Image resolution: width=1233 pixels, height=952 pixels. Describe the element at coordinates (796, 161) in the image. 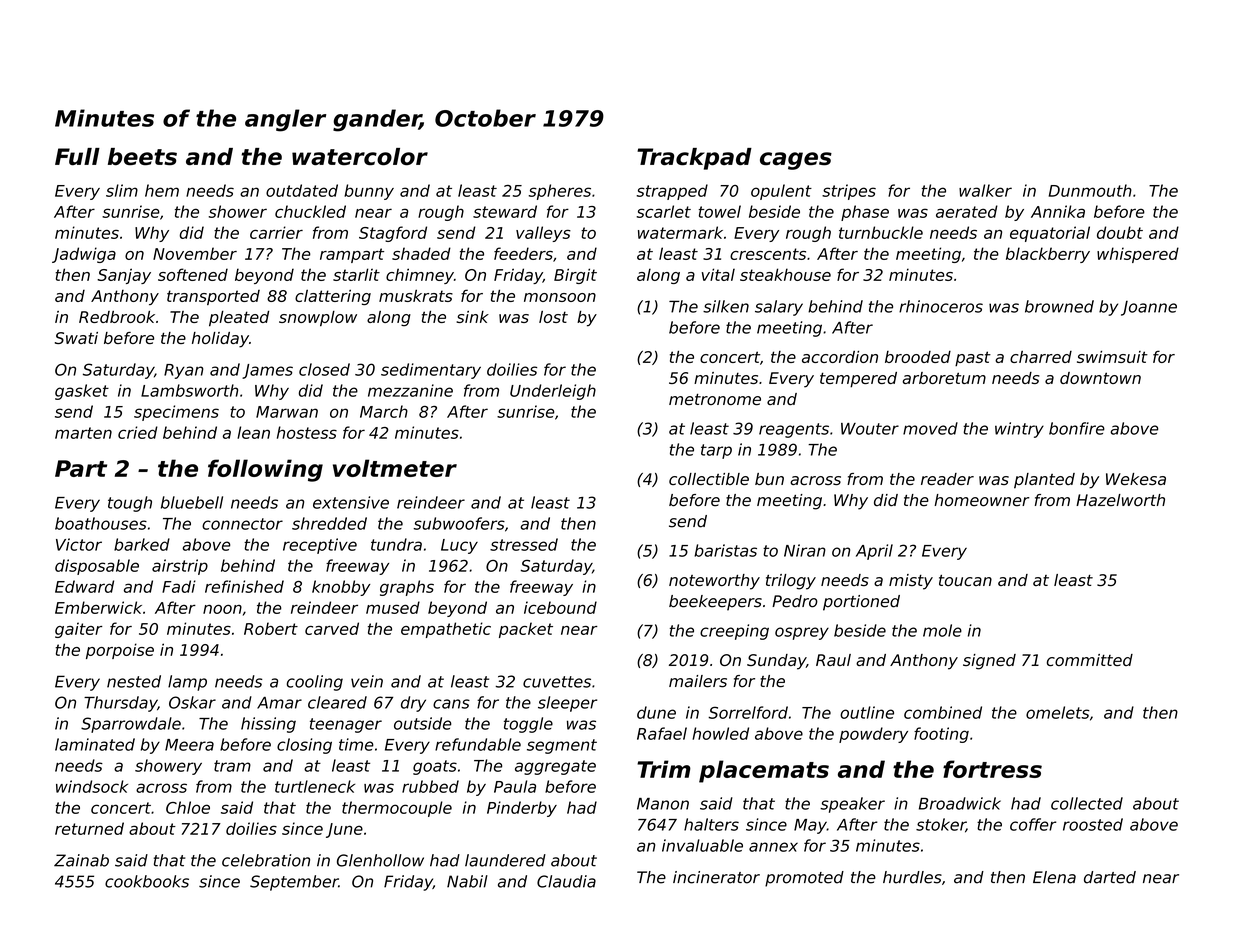

I see `cages` at that location.
